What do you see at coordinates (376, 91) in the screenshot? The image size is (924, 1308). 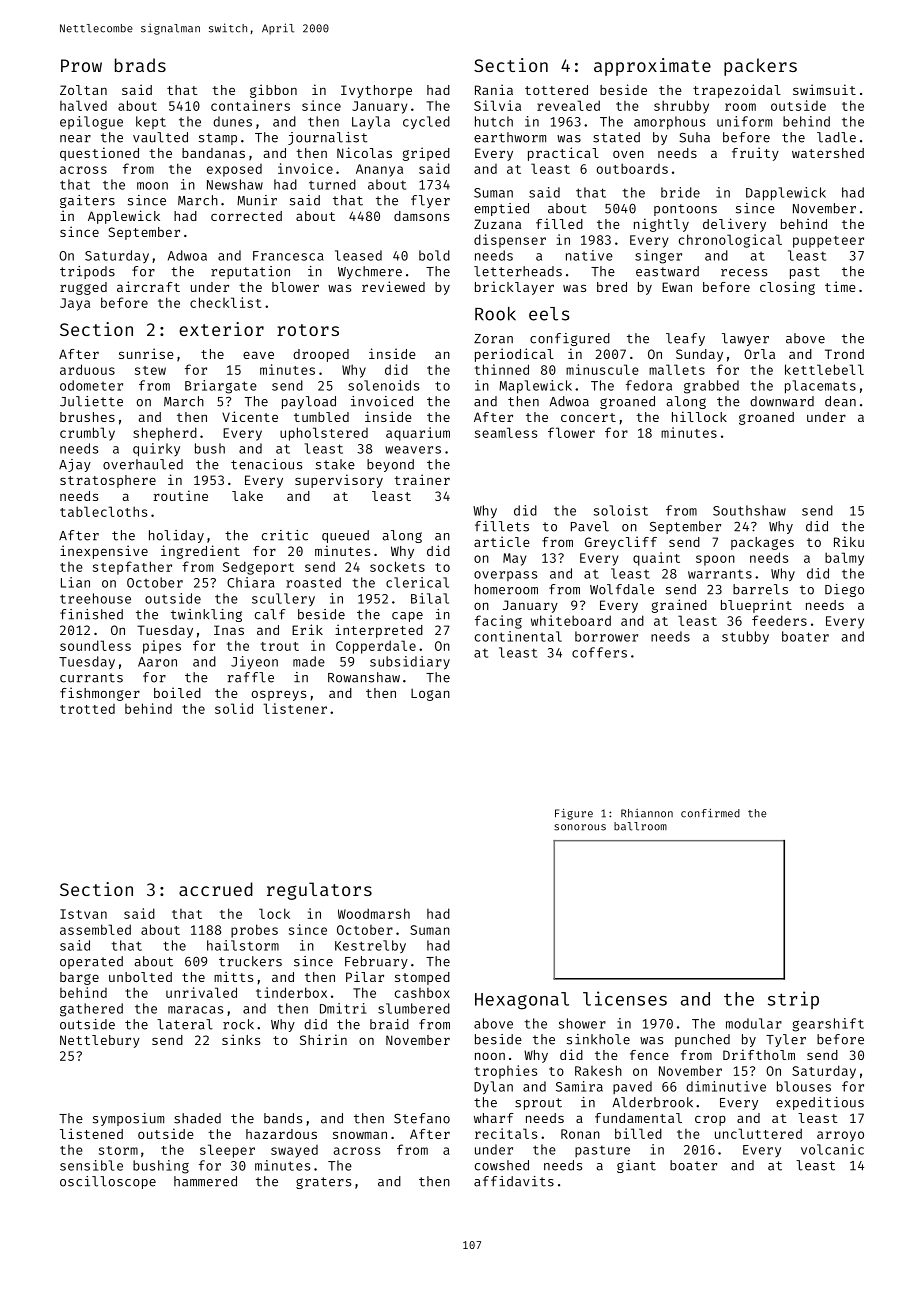 I see `Ivythorpe` at bounding box center [376, 91].
